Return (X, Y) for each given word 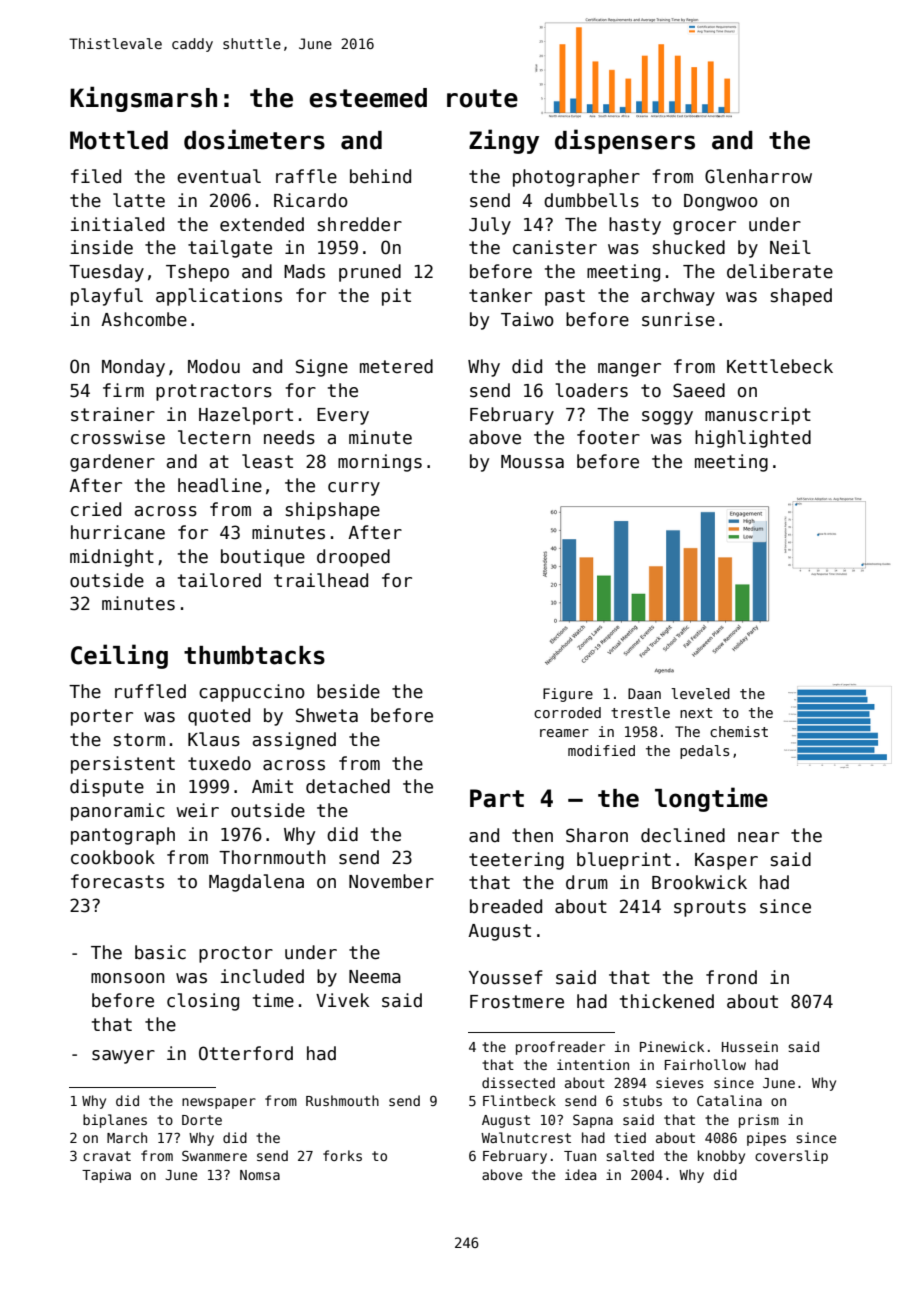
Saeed (699, 390)
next (696, 713)
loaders (591, 390)
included (262, 976)
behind (380, 176)
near (758, 837)
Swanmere (214, 1155)
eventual (219, 176)
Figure (568, 695)
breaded (506, 906)
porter (102, 717)
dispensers (625, 141)
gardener (112, 463)
